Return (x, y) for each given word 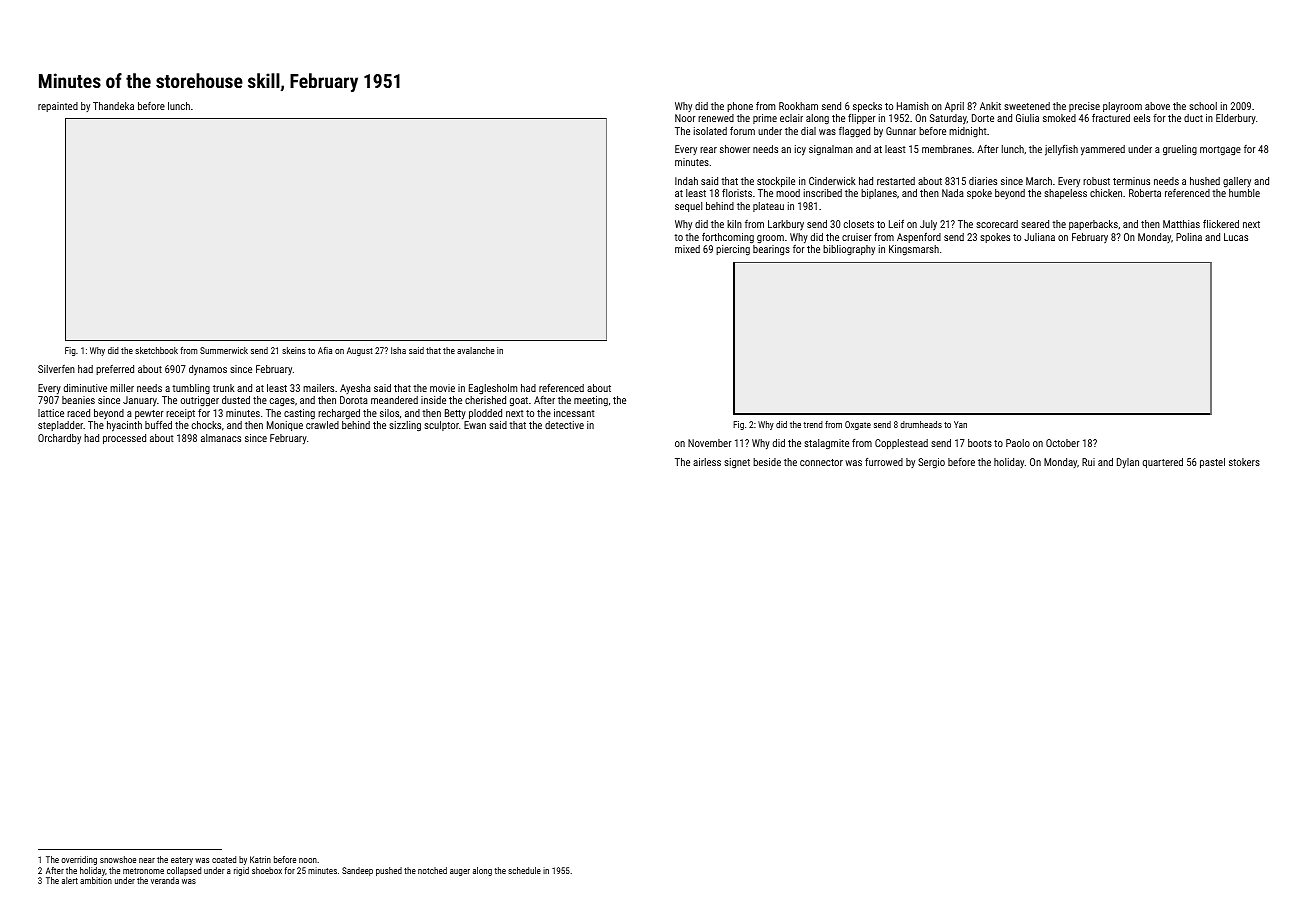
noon (308, 860)
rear (708, 150)
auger (460, 872)
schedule (524, 870)
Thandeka (113, 106)
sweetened (1027, 106)
